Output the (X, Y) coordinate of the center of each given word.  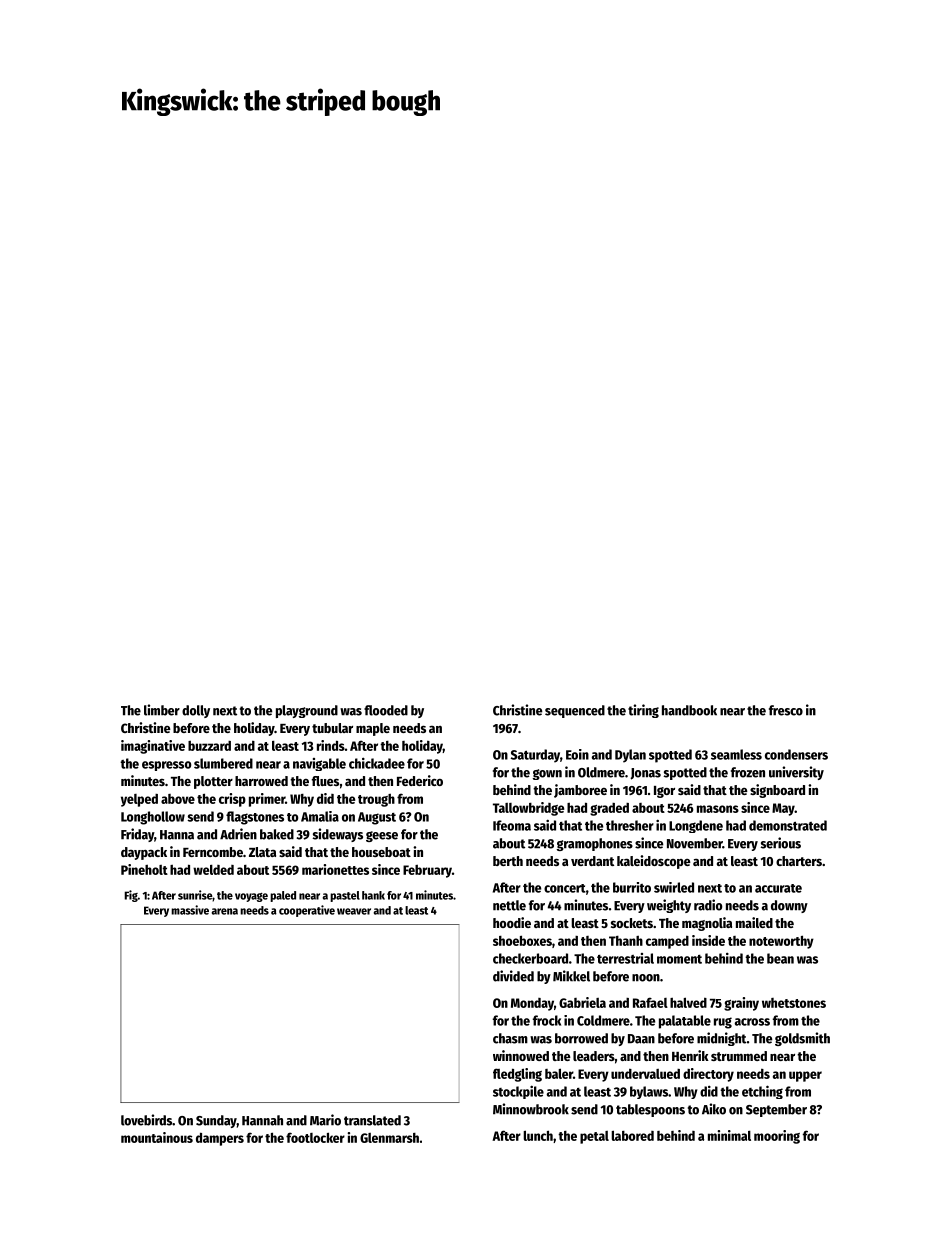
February (427, 871)
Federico (420, 780)
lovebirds (146, 1120)
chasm (510, 1038)
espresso (166, 766)
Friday (137, 835)
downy (789, 906)
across (752, 1022)
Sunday (216, 1121)
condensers (796, 754)
